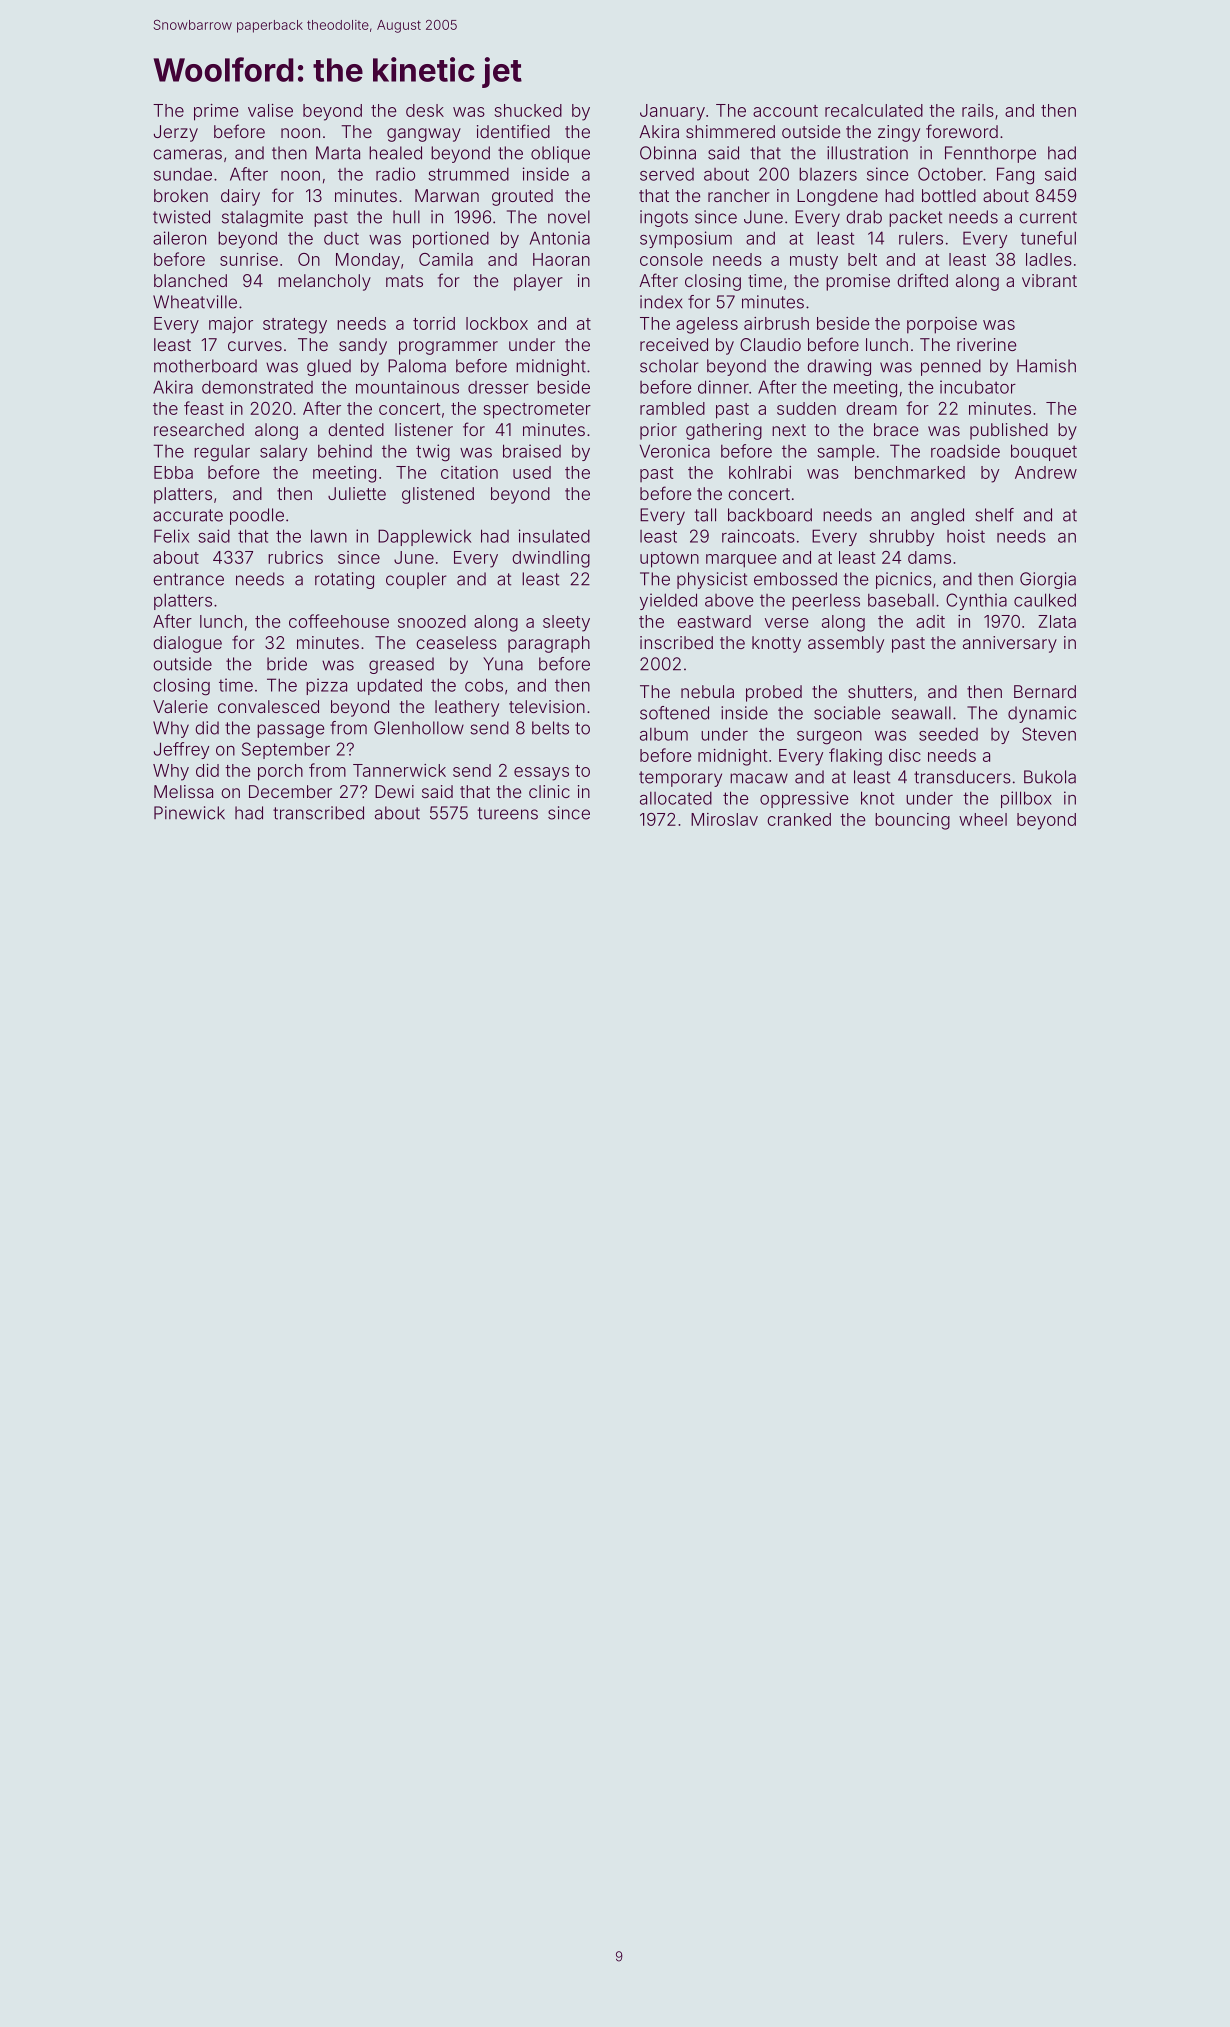  What do you see at coordinates (978, 110) in the screenshot?
I see `rails` at bounding box center [978, 110].
